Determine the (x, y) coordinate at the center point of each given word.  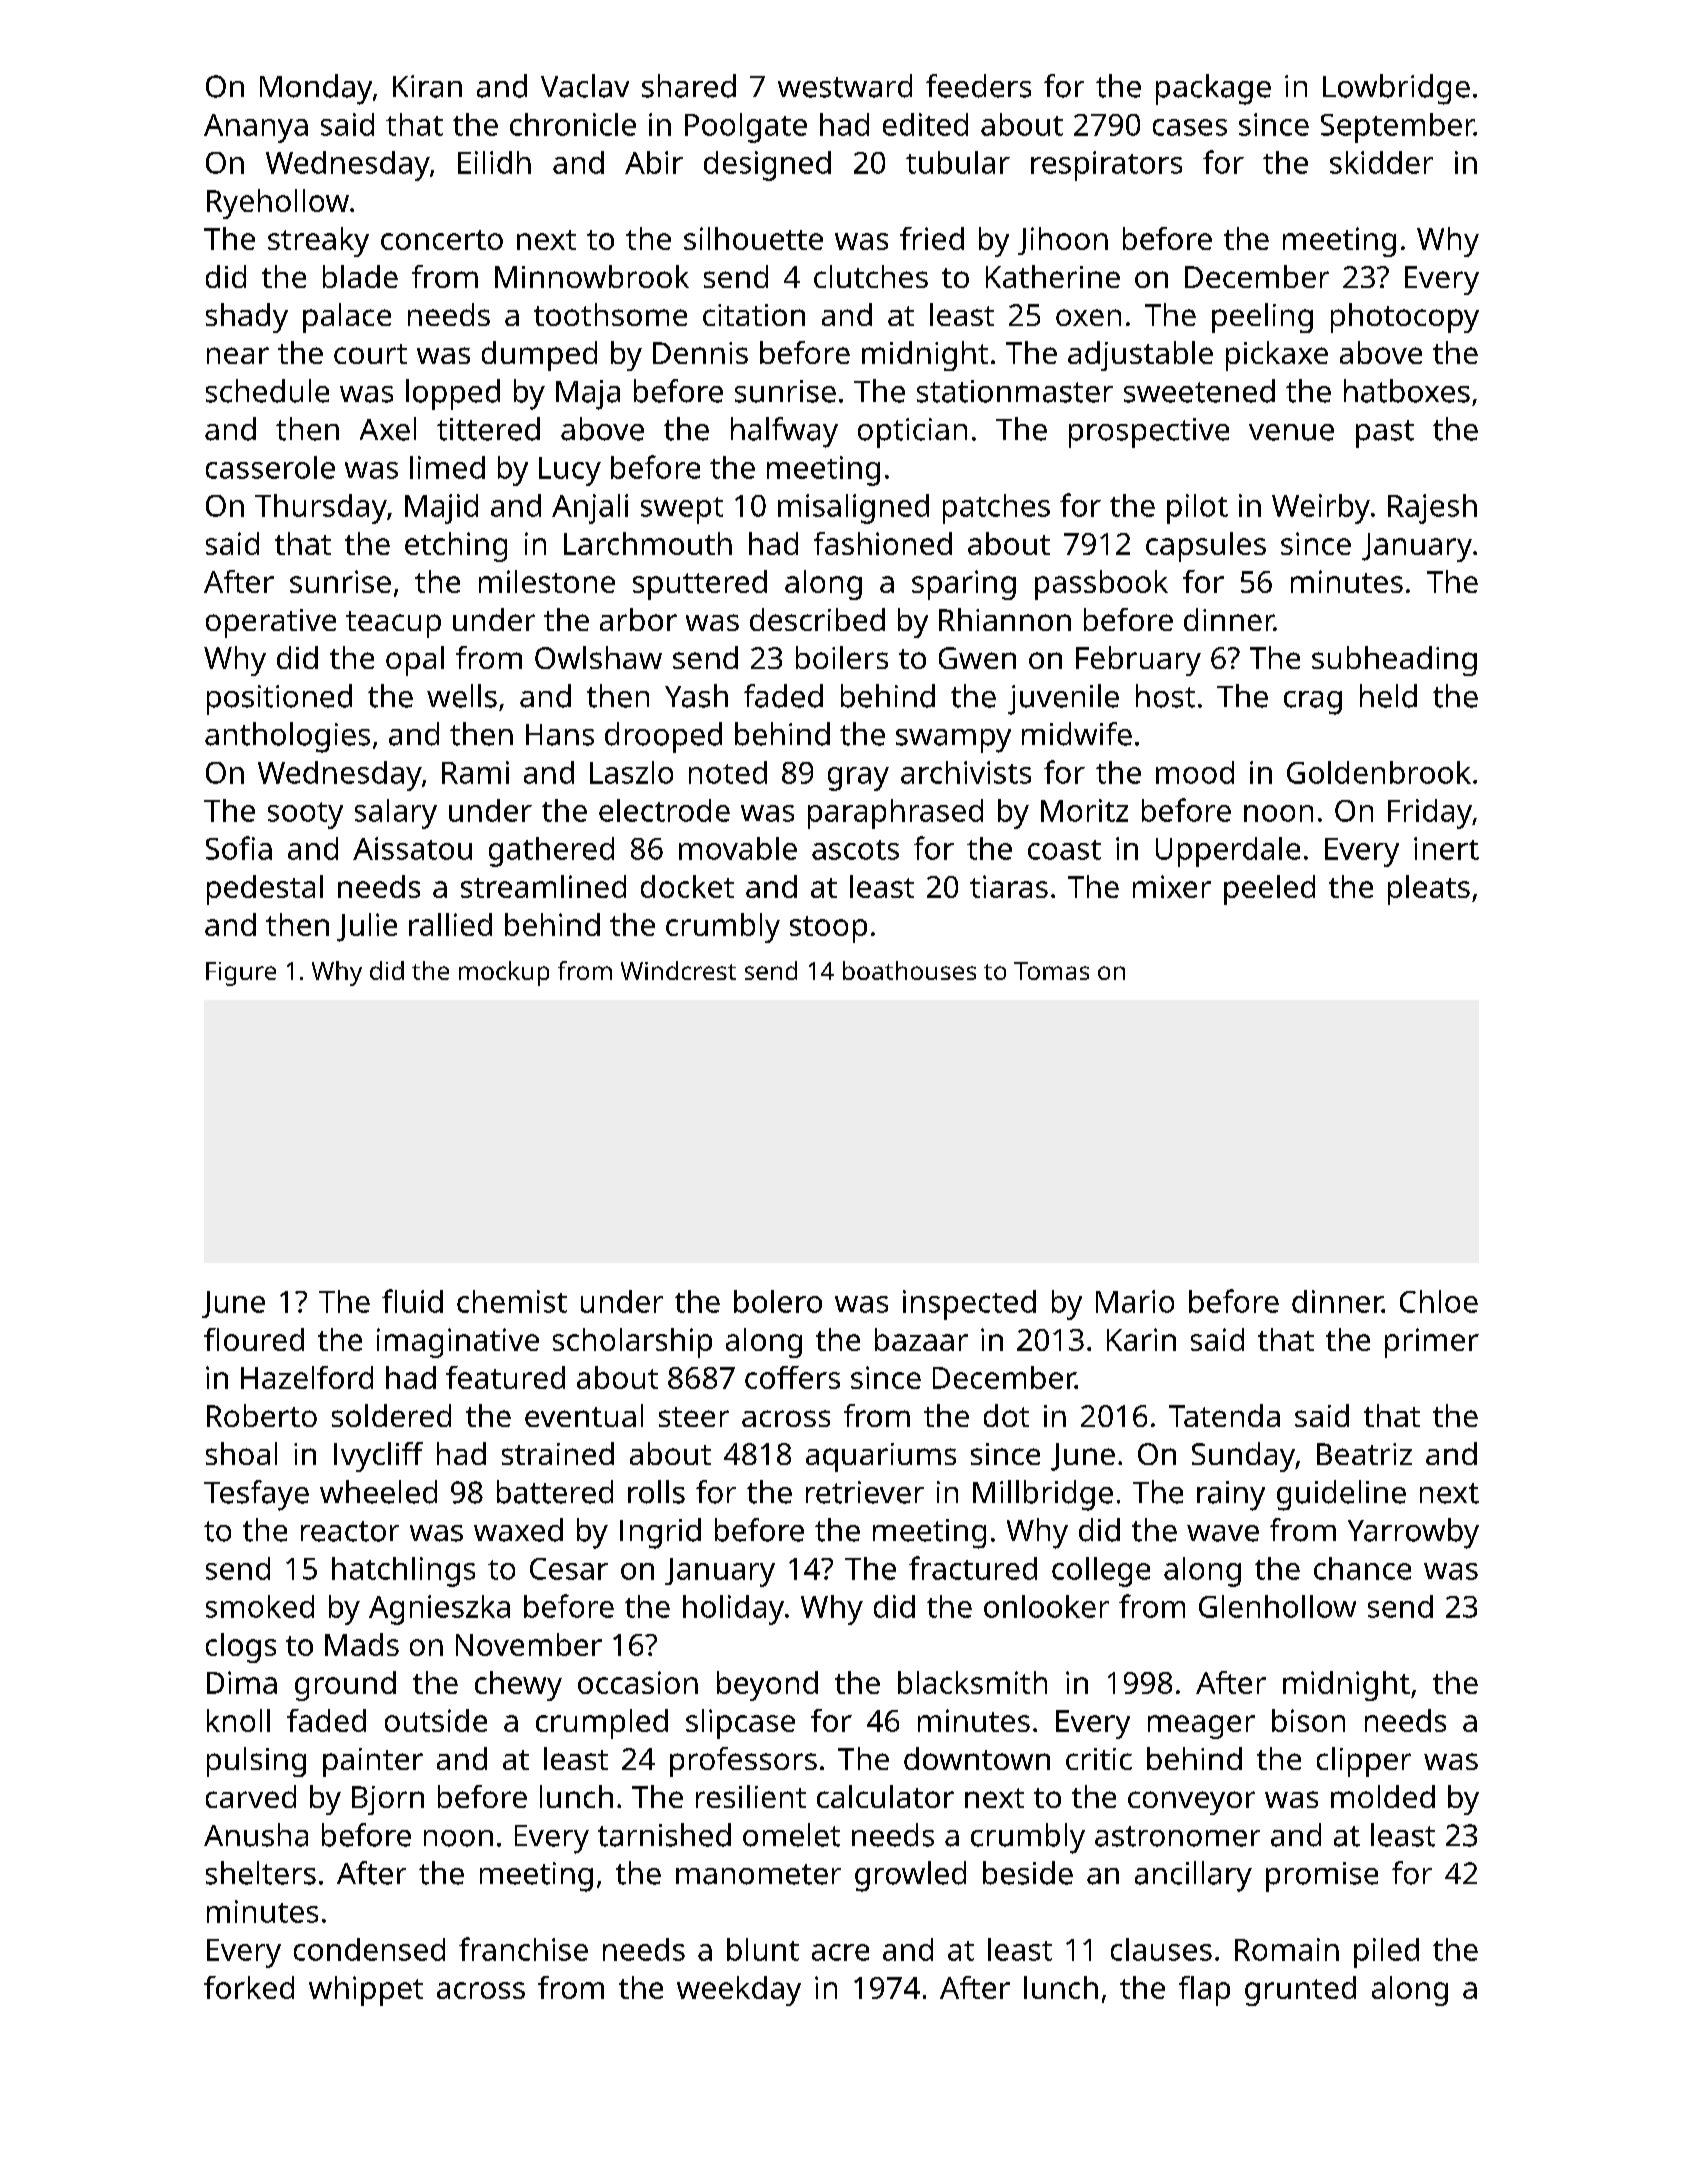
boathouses (909, 970)
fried (932, 238)
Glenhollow (1277, 1606)
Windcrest (678, 970)
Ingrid (660, 1533)
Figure (241, 974)
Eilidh (494, 162)
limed (447, 467)
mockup (504, 973)
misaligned (853, 509)
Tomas (1051, 971)
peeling (1262, 318)
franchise (523, 1949)
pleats (1429, 890)
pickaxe (1277, 356)
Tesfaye (256, 1495)
